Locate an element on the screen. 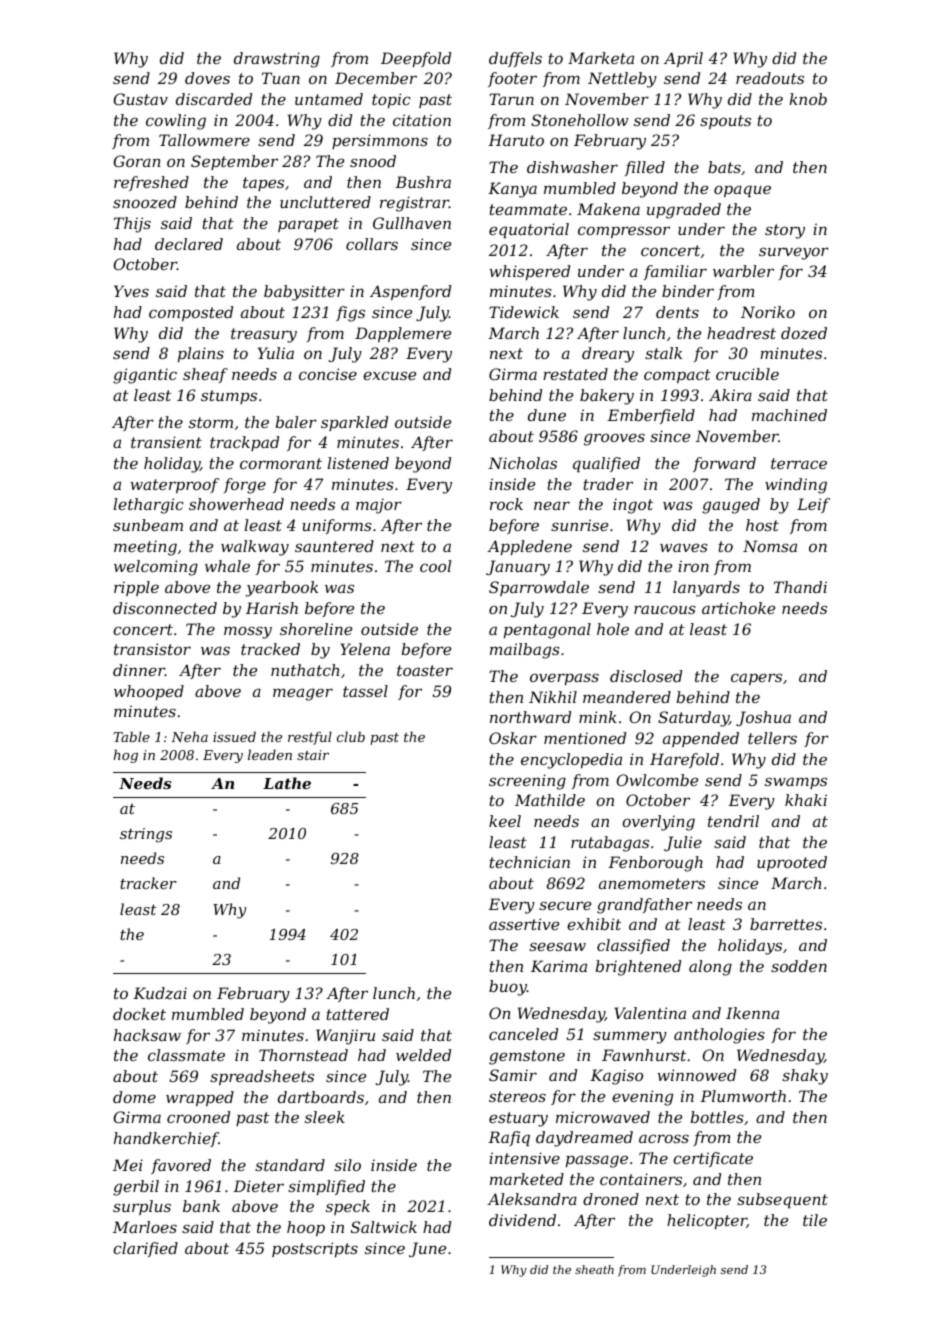 Image resolution: width=941 pixels, height=1336 pixels. gigantic is located at coordinates (145, 376).
